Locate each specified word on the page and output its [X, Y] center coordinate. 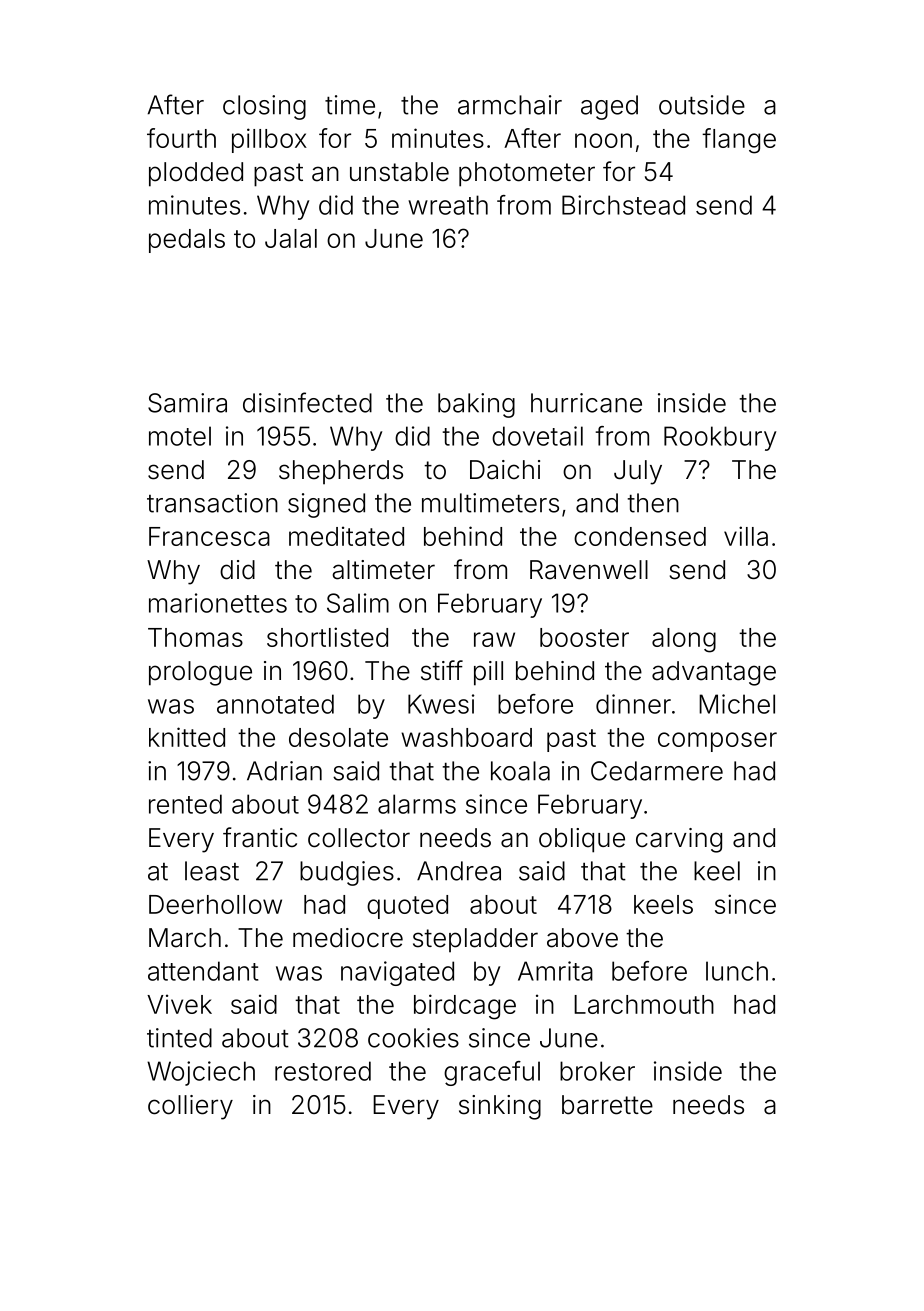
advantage [714, 673]
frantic [260, 837]
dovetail [537, 436]
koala [520, 771]
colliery [190, 1107]
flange [739, 141]
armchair [510, 105]
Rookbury [720, 438]
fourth [181, 138]
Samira [187, 403]
